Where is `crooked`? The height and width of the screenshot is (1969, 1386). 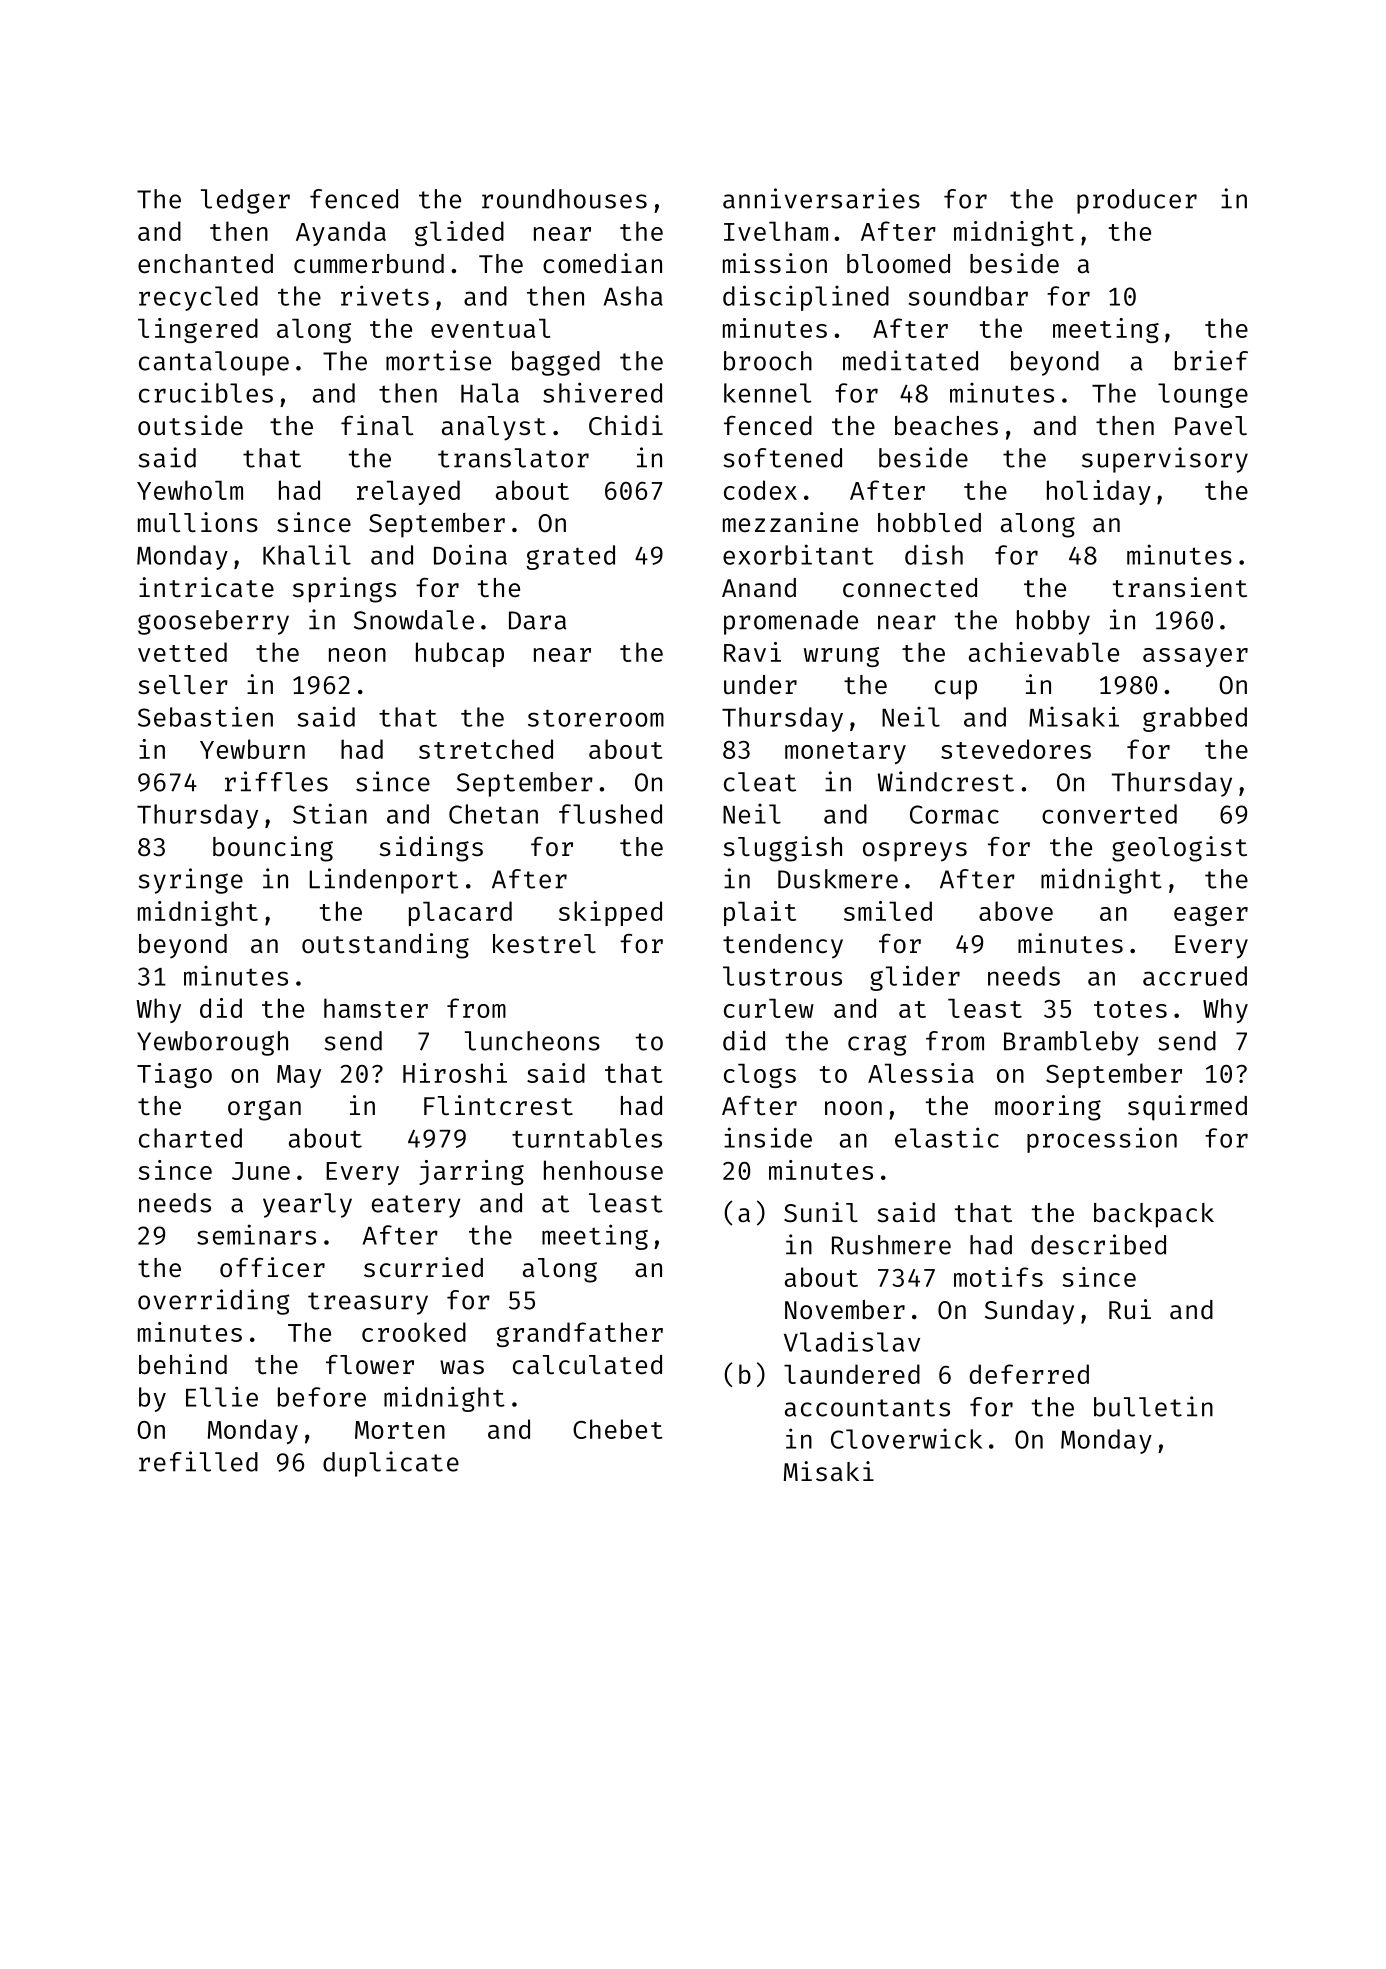 crooked is located at coordinates (414, 1332).
